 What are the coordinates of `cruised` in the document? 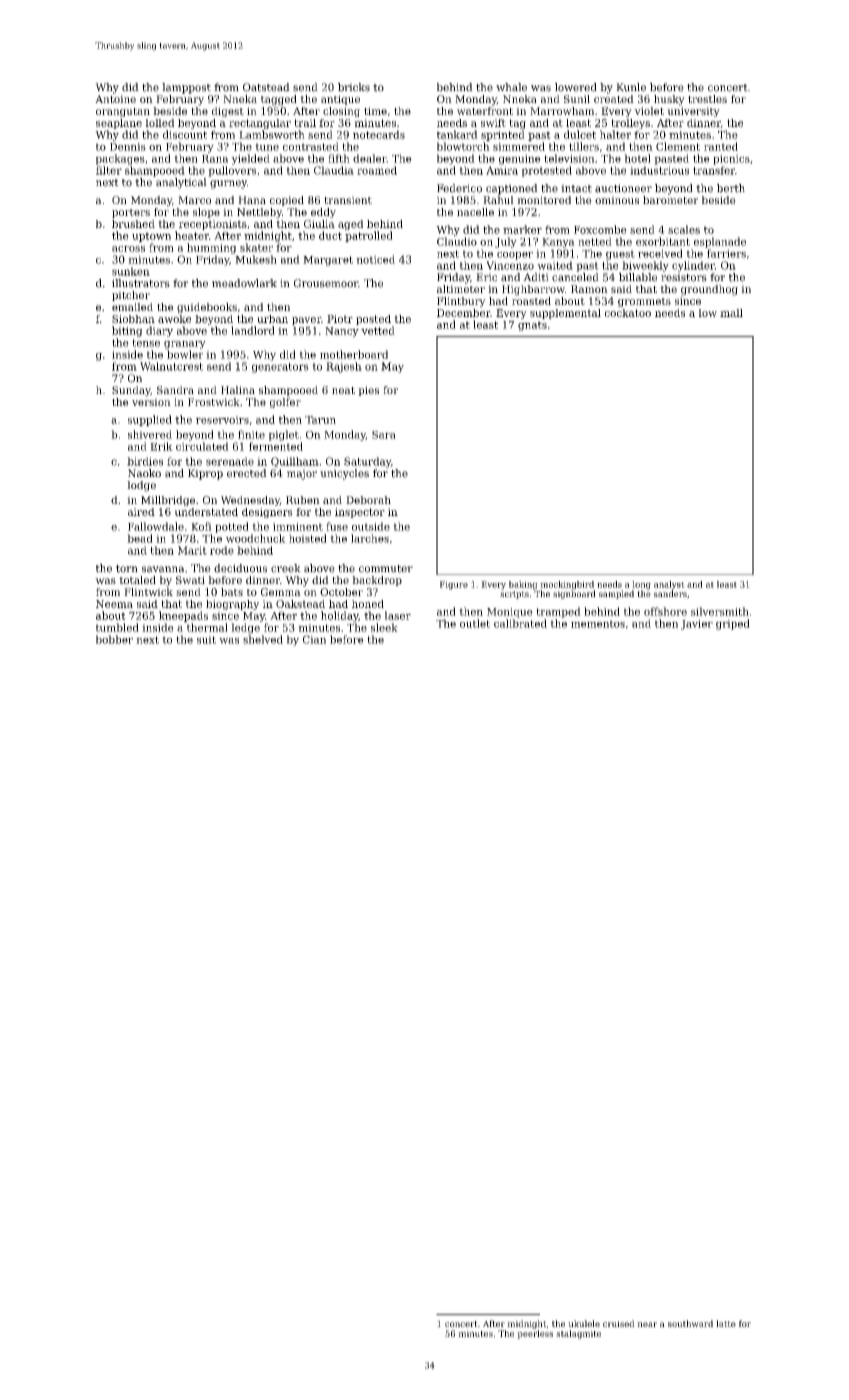 It's located at (619, 1323).
